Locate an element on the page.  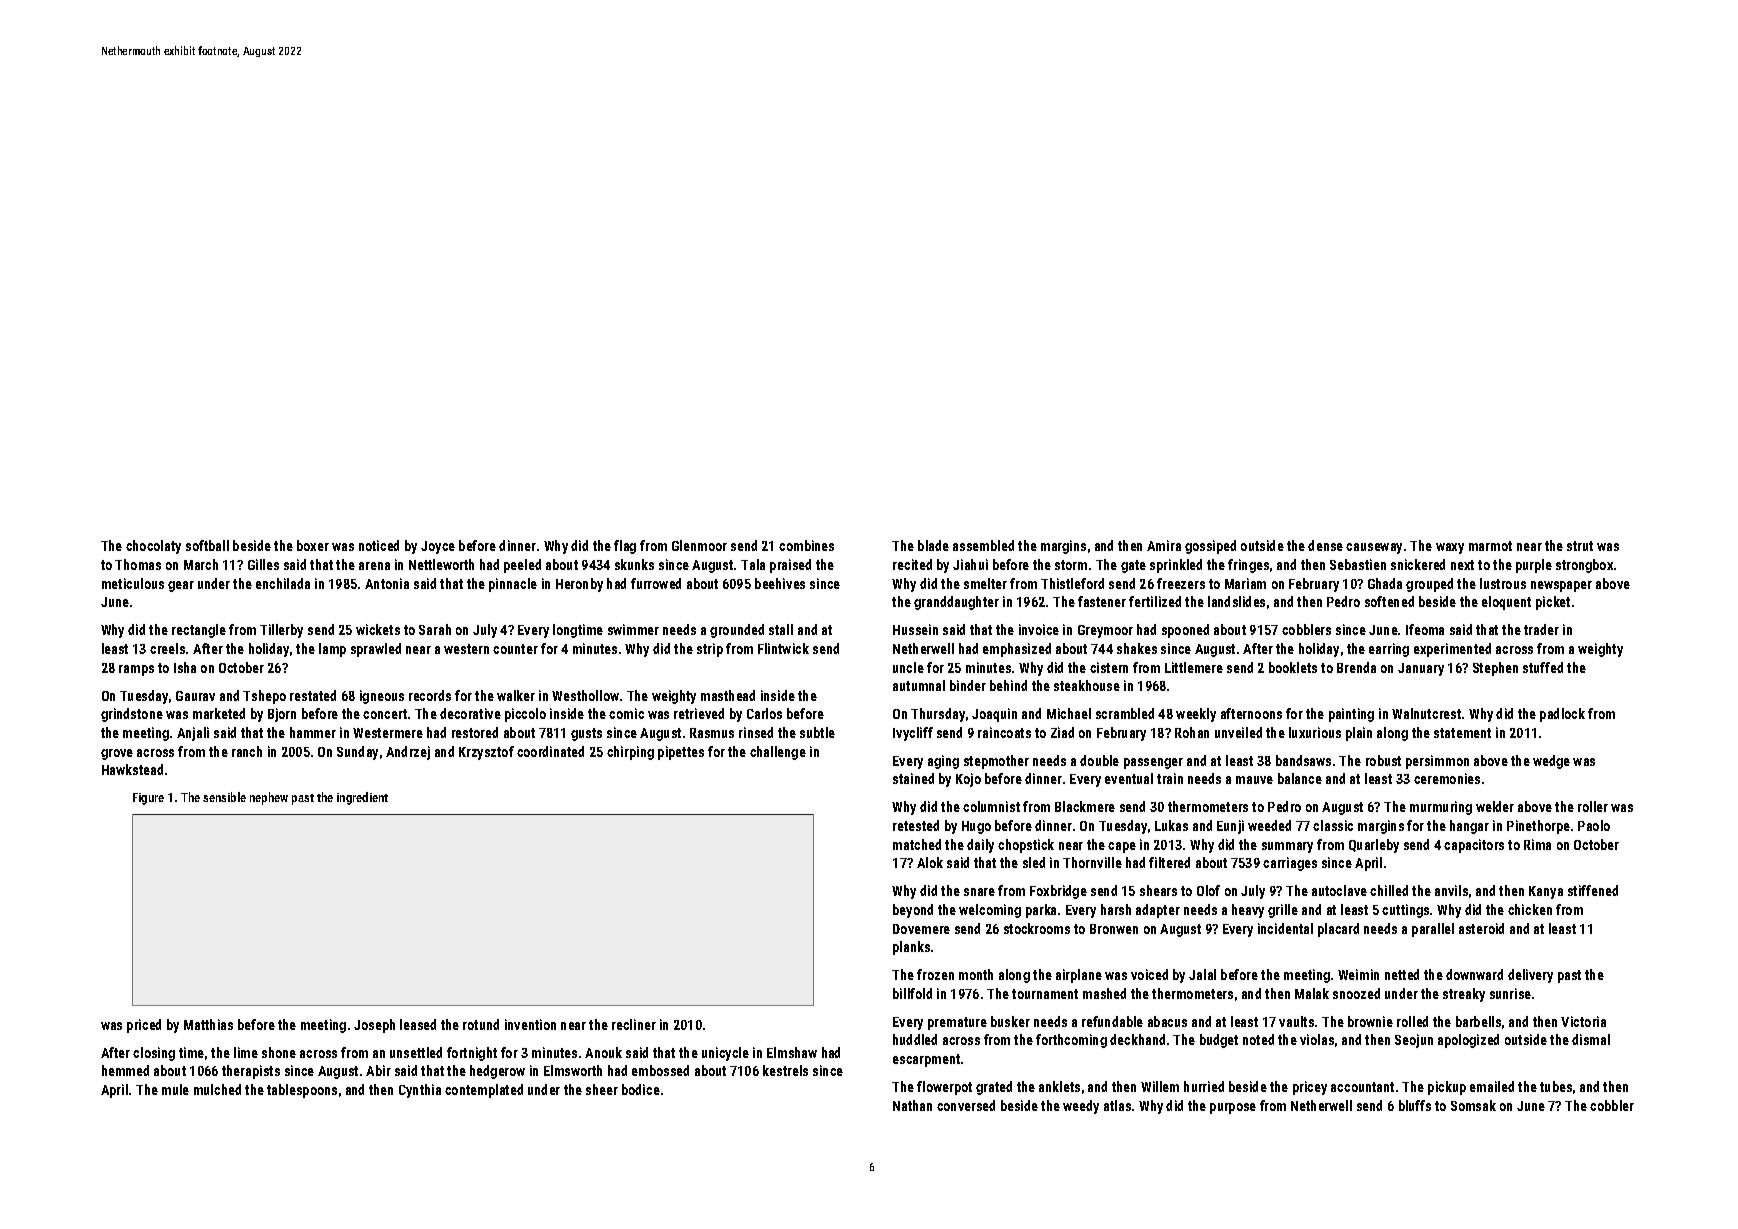
summary is located at coordinates (1287, 847).
